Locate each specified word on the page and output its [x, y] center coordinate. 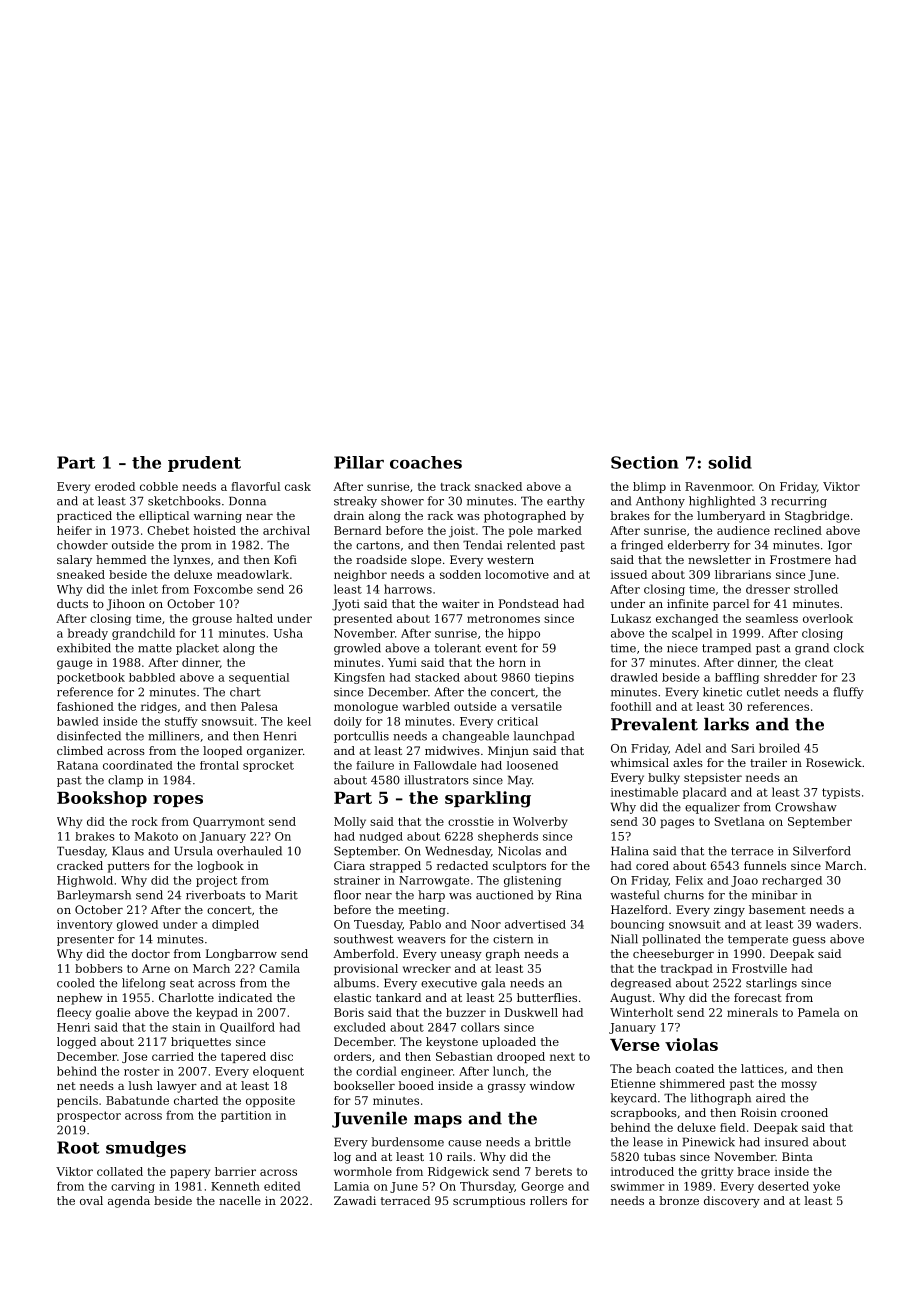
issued [629, 574]
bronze [679, 1200]
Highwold [85, 881]
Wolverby [540, 823]
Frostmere [800, 559]
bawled [78, 721]
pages [677, 824]
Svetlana [740, 821]
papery [190, 1174]
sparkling [488, 799]
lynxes [191, 561]
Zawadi [355, 1200]
